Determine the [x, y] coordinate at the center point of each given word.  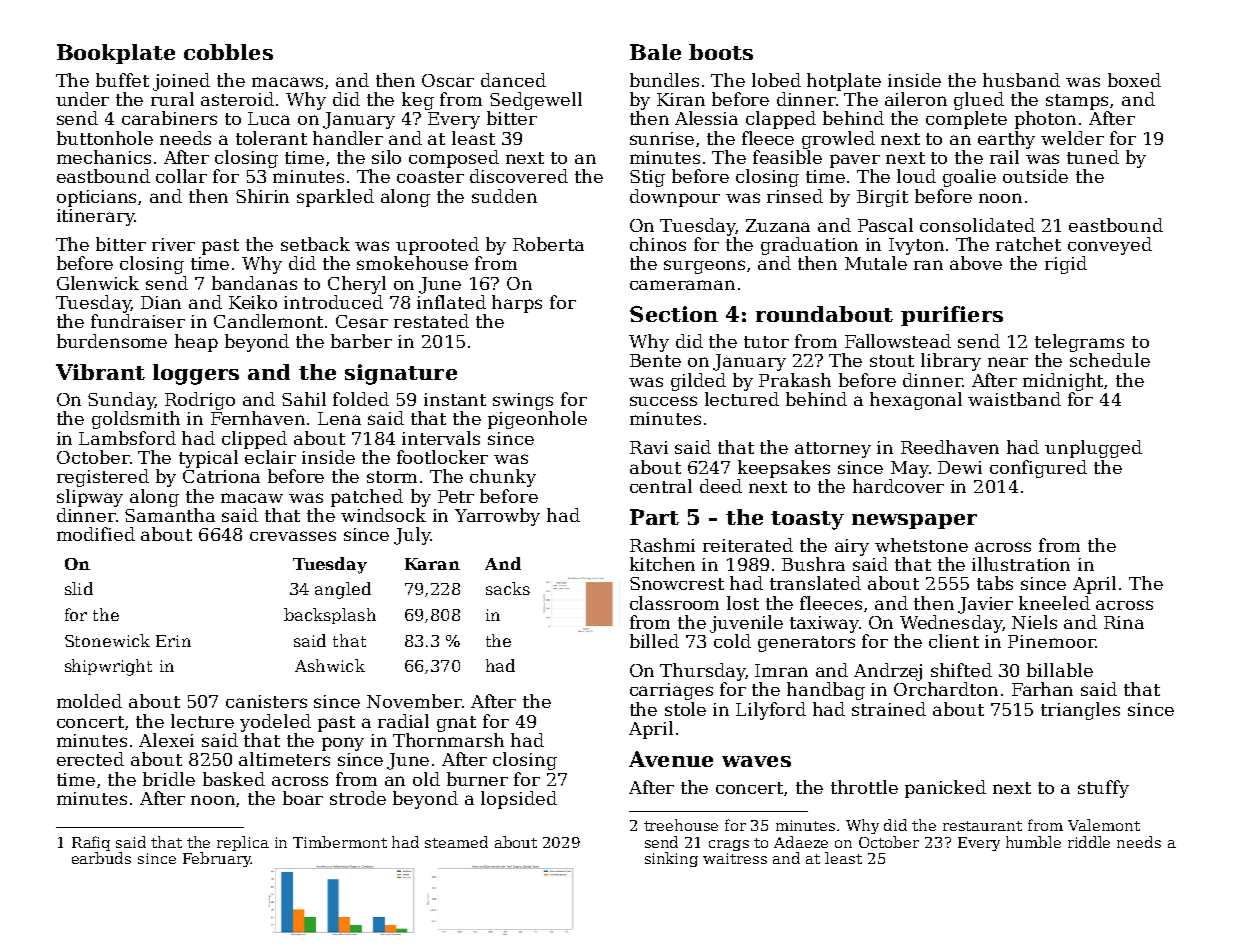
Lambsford [127, 438]
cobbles [228, 52]
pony [343, 744]
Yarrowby [497, 517]
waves [756, 761]
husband [1021, 80]
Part [654, 517]
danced [513, 80]
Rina [1124, 622]
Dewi [960, 467]
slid [79, 588]
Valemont [1104, 825]
